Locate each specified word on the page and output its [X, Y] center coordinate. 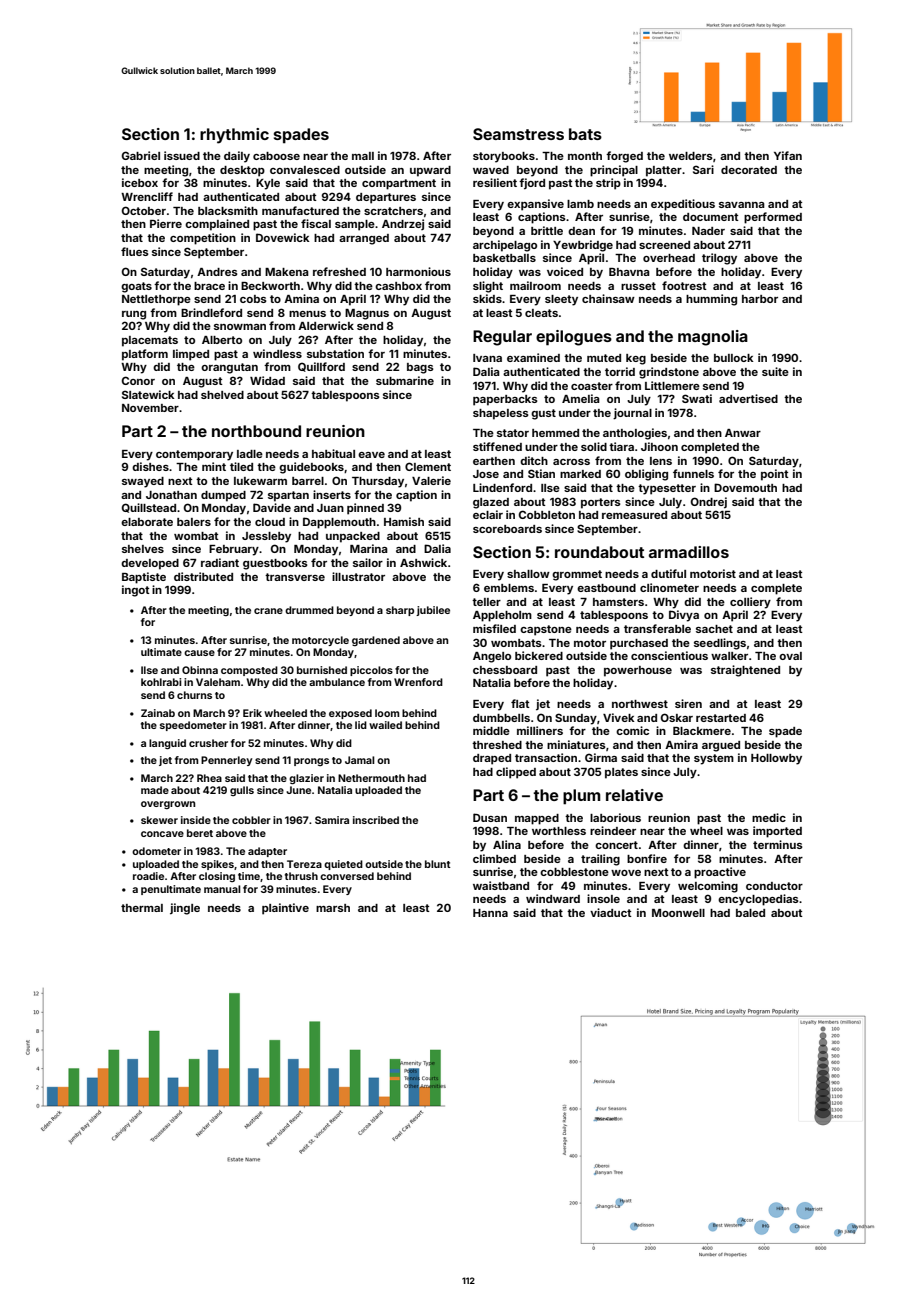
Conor [138, 380]
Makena [287, 272]
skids [487, 298]
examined [533, 357]
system [714, 759]
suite [775, 371]
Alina [507, 844]
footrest [684, 285]
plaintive [285, 909]
